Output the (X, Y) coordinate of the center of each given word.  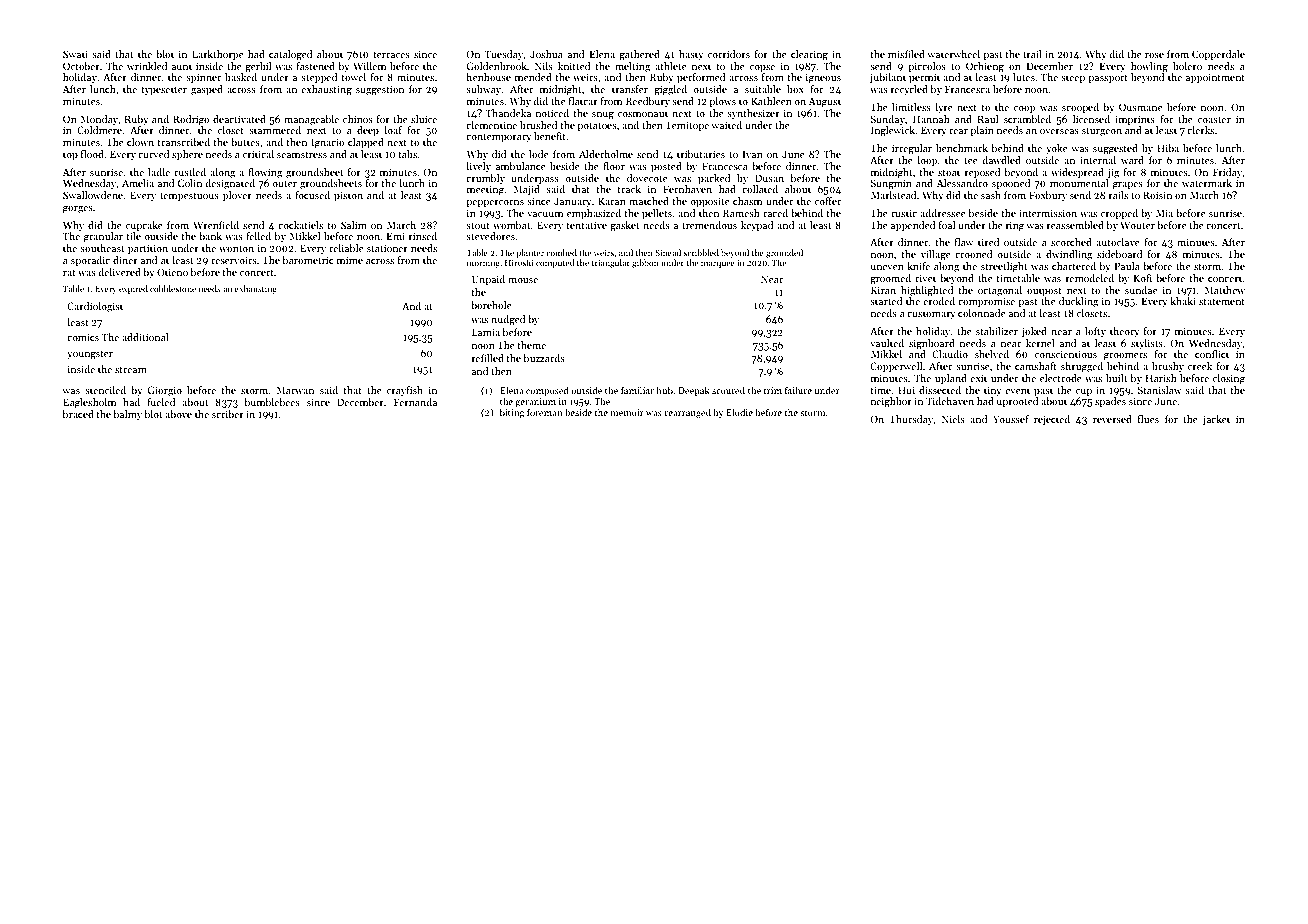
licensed (1091, 119)
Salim (354, 225)
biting (512, 413)
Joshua (546, 54)
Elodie (739, 412)
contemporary (499, 138)
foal (947, 225)
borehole (491, 305)
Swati (75, 54)
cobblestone (173, 288)
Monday (99, 120)
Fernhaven (687, 189)
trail (1032, 54)
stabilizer (997, 331)
